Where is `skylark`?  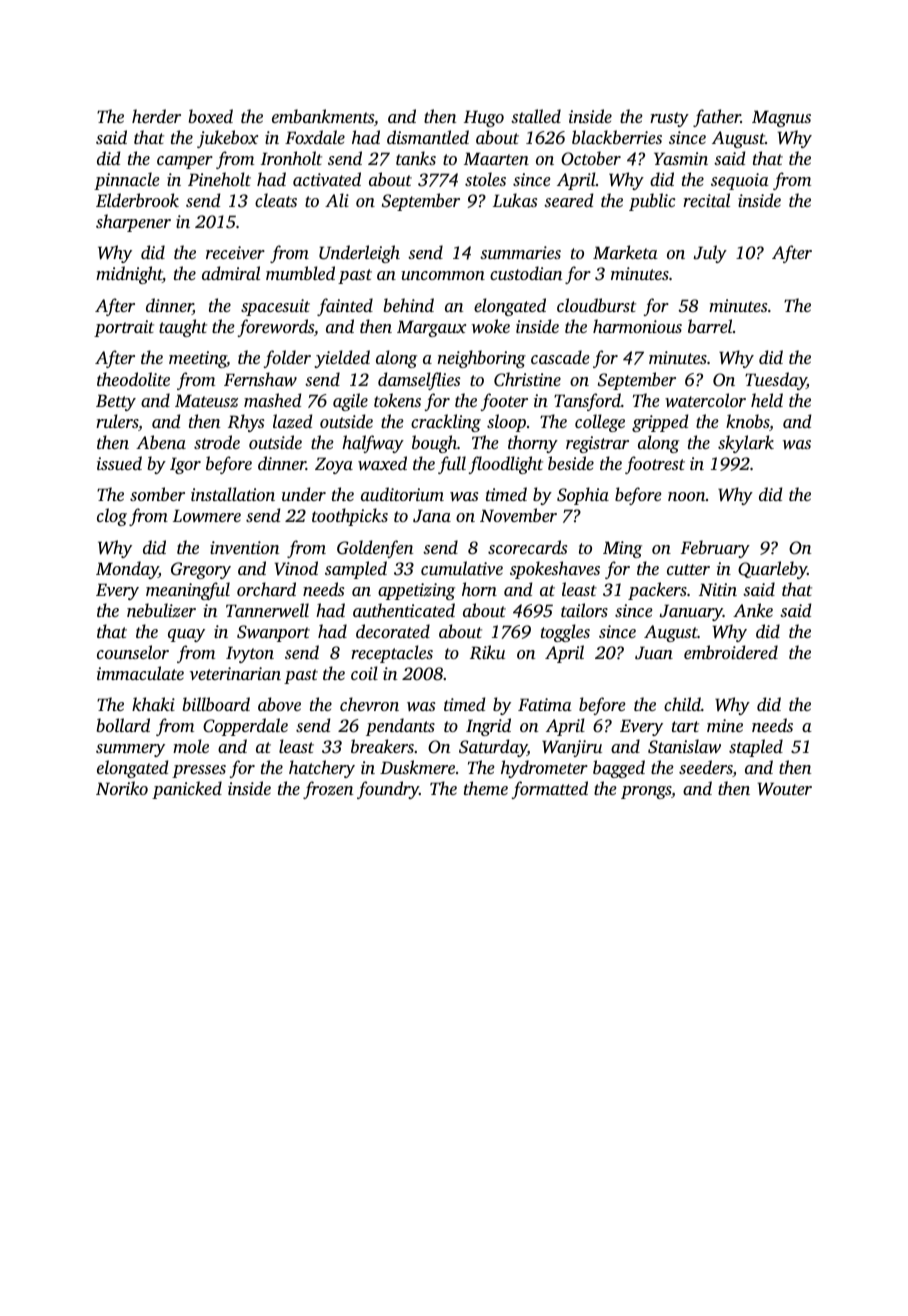 skylark is located at coordinates (746, 444).
